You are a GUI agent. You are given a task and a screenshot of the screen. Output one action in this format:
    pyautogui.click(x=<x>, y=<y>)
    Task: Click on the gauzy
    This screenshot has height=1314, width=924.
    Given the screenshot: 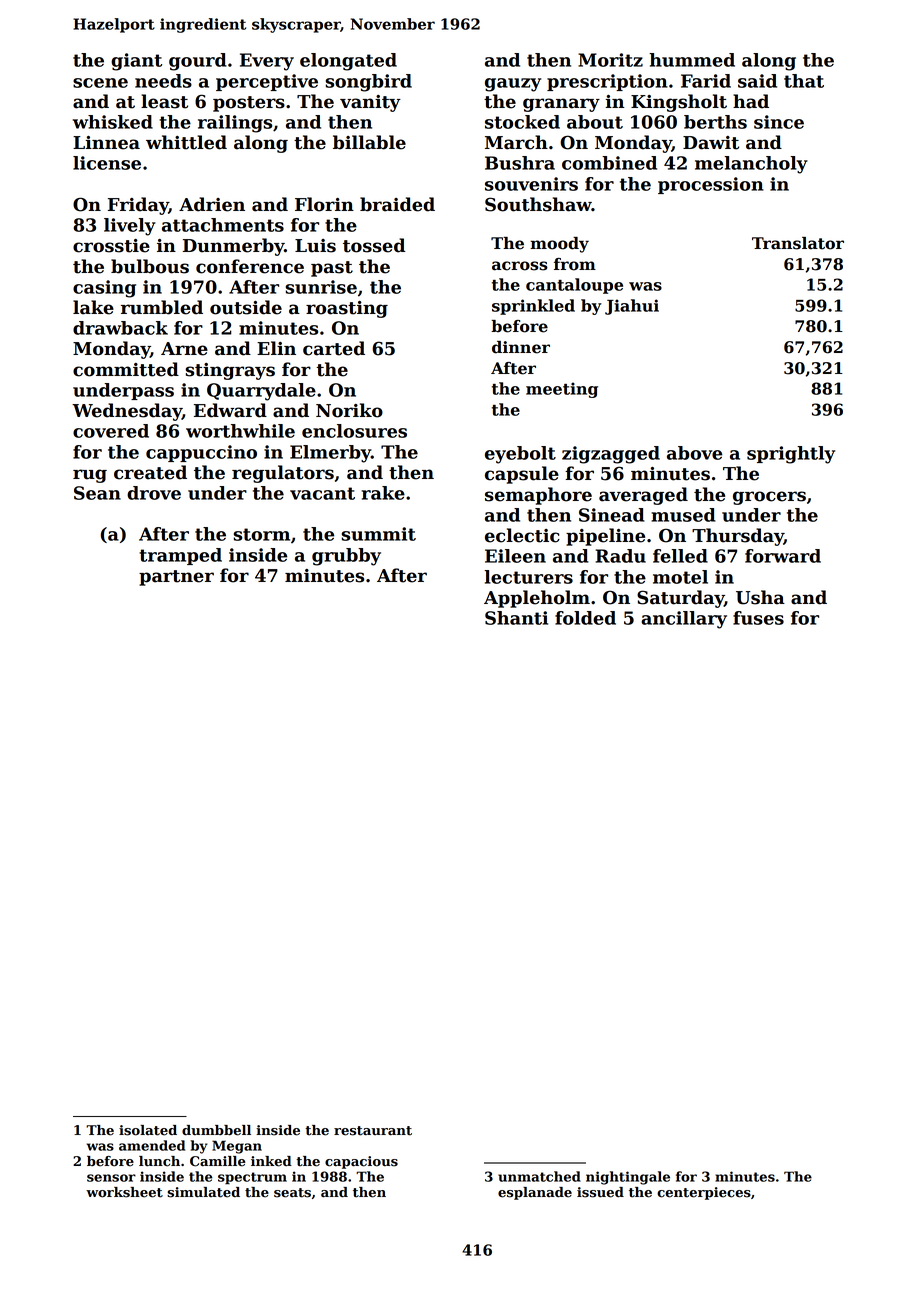 What is the action you would take?
    pyautogui.click(x=513, y=85)
